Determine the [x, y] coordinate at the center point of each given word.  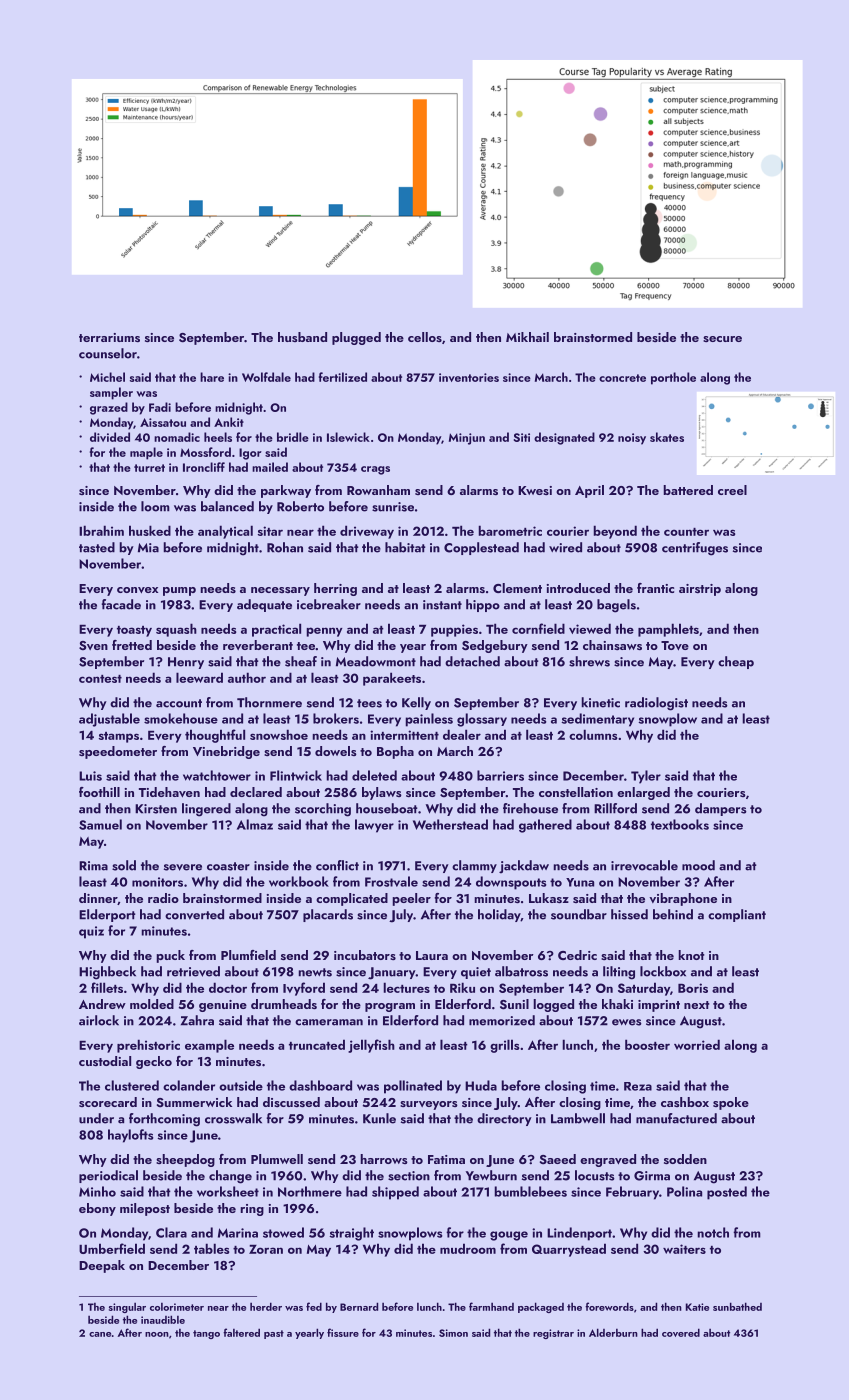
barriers [500, 775]
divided [110, 437]
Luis [90, 776]
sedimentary [597, 720]
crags [375, 470]
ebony [97, 1209]
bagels [616, 606]
